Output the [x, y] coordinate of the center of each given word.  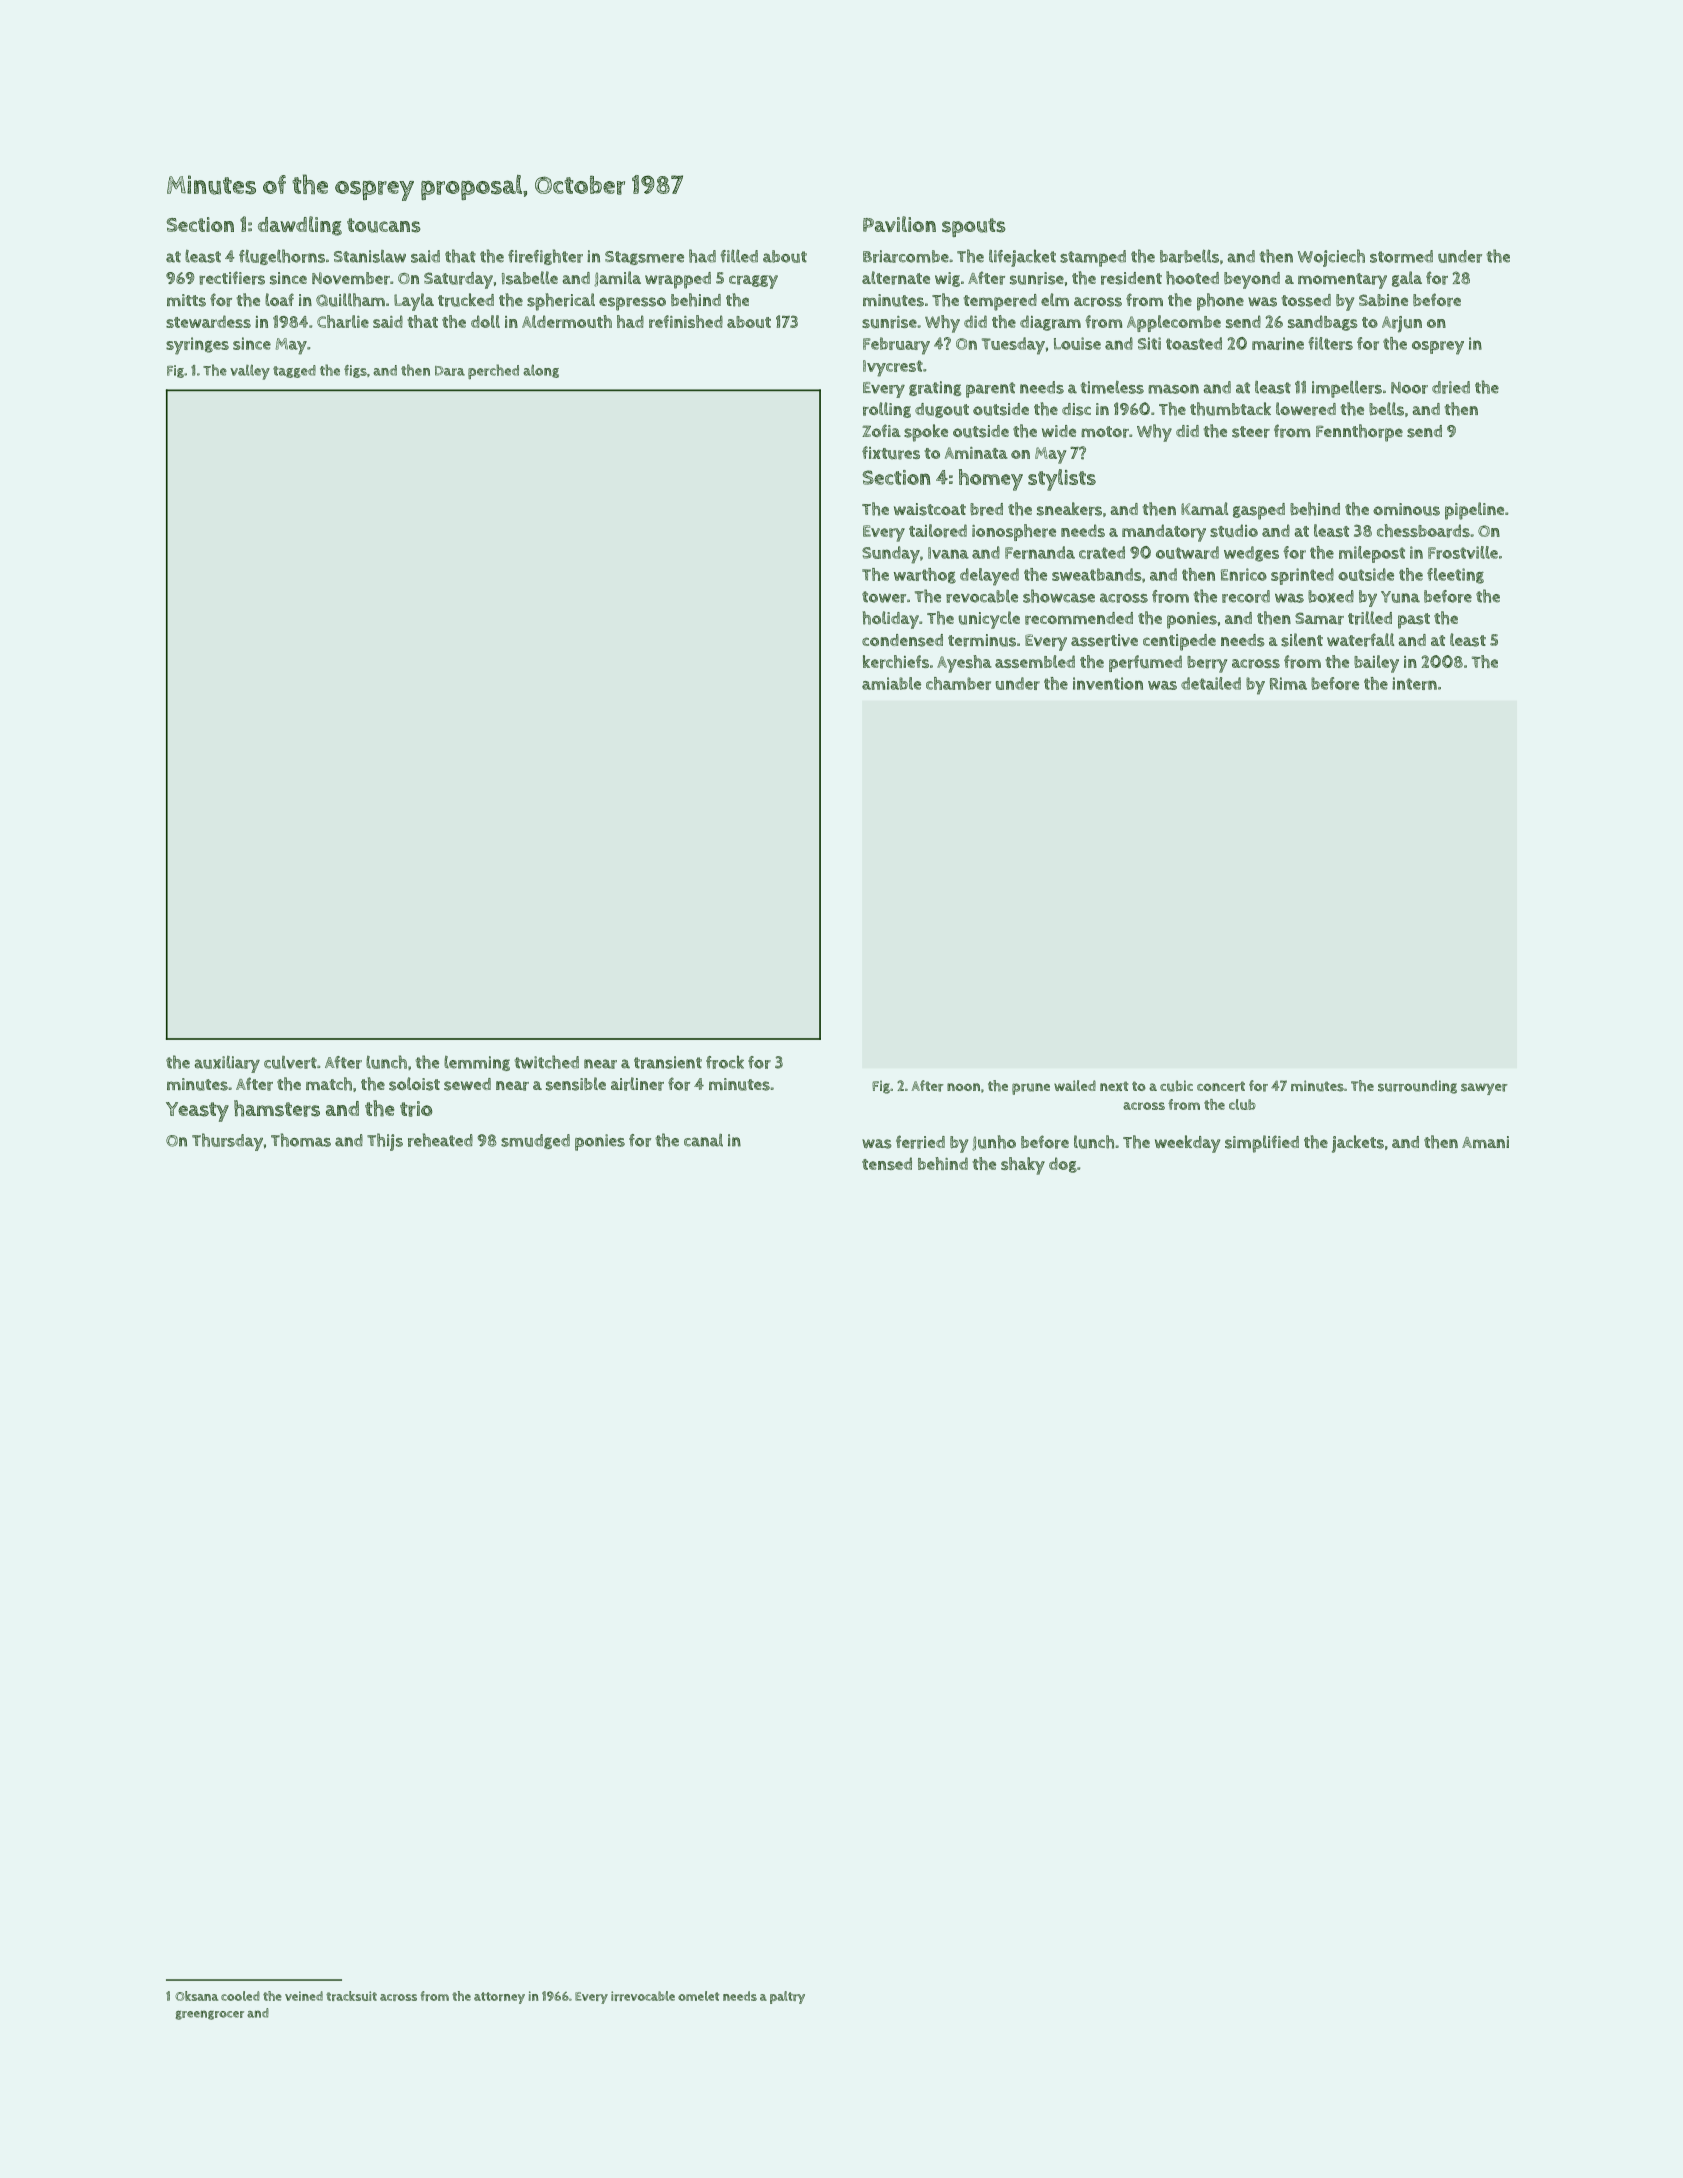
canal [703, 1140]
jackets [1358, 1144]
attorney [499, 1998]
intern [1414, 683]
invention [1108, 683]
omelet [698, 1996]
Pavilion [899, 224]
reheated [440, 1140]
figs [355, 371]
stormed [1401, 256]
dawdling [300, 226]
